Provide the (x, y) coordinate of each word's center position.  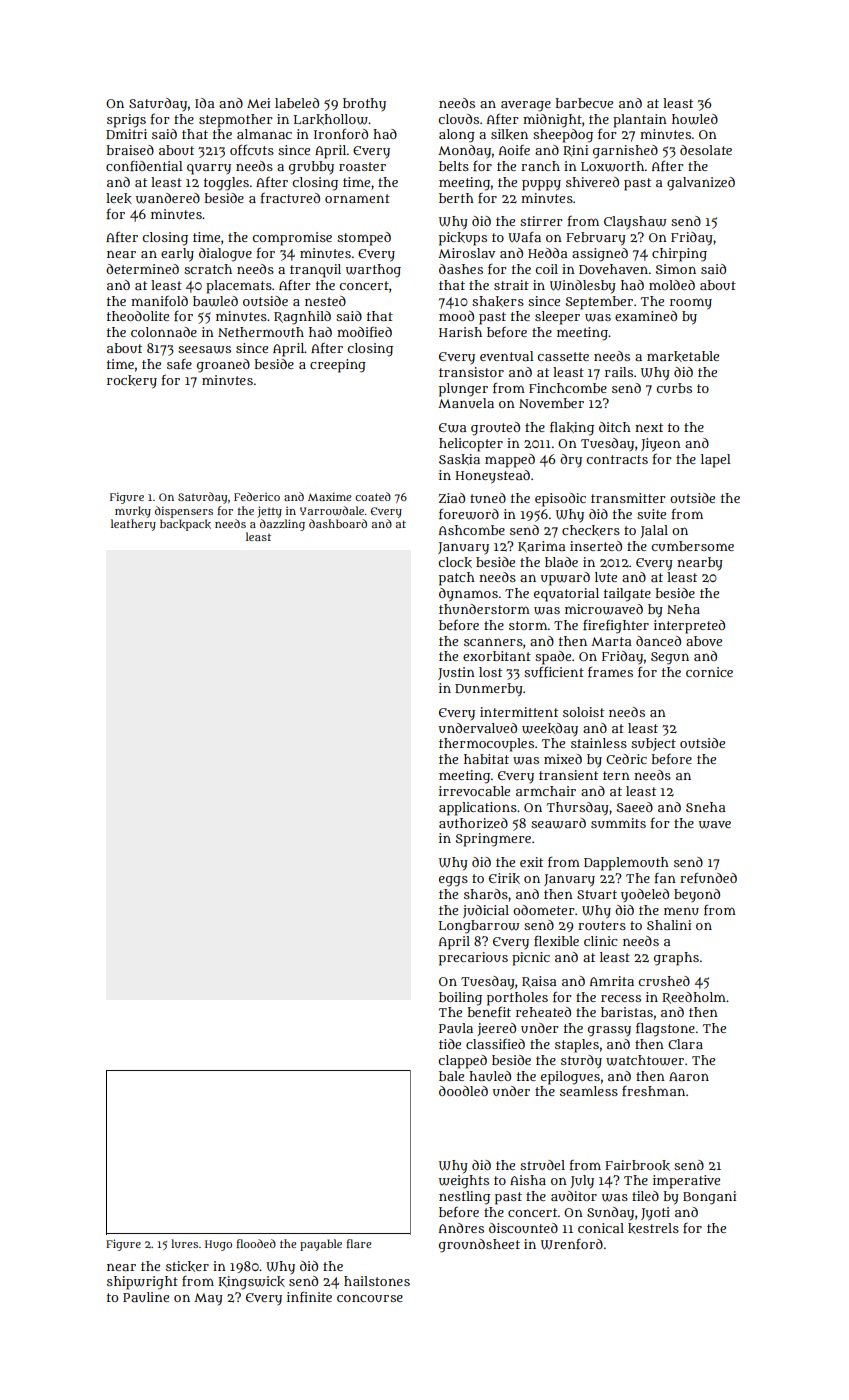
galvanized (701, 184)
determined (142, 269)
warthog (373, 271)
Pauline (146, 1297)
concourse (370, 1298)
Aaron (689, 1076)
